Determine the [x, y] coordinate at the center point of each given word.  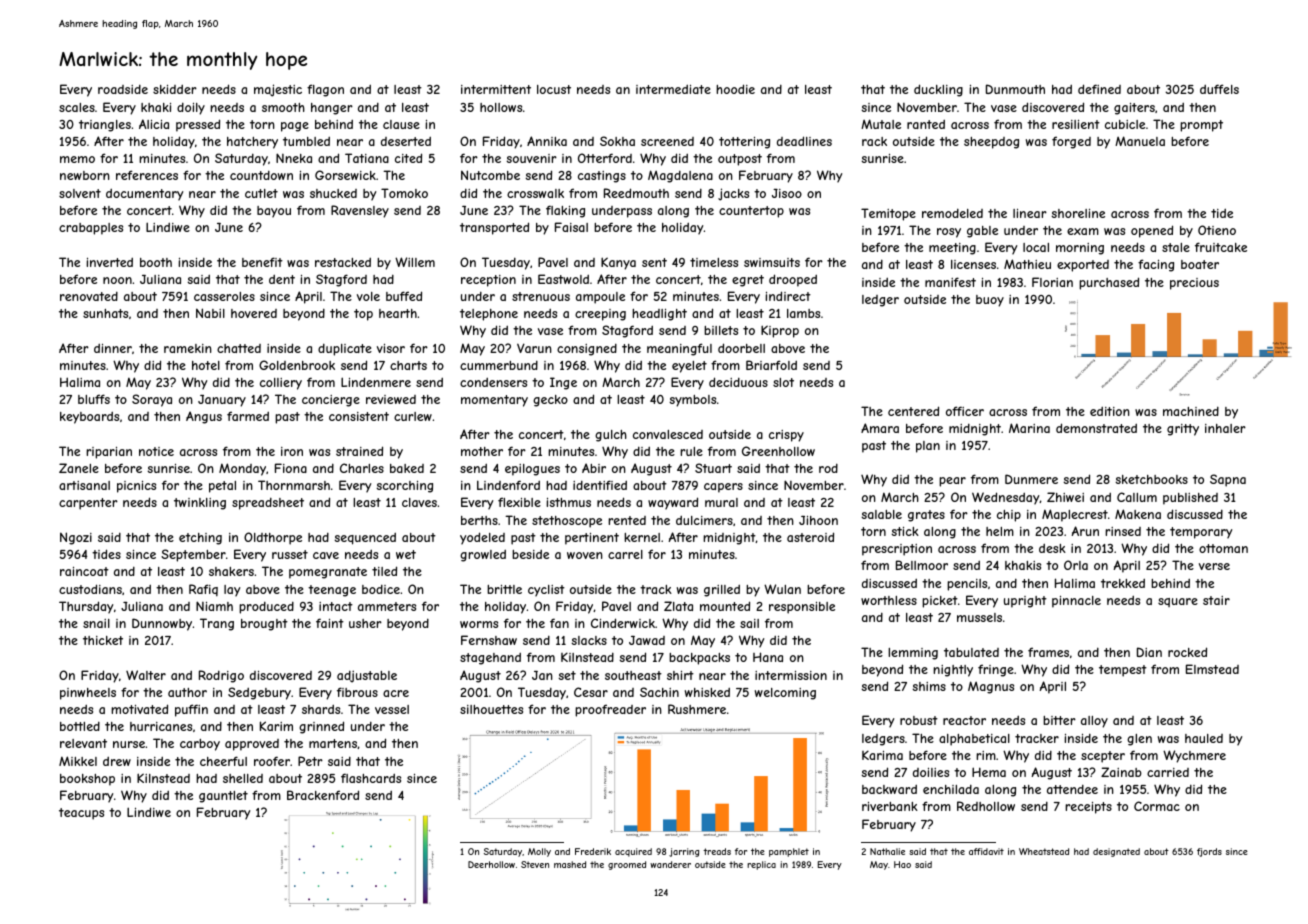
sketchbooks [1151, 479]
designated [1116, 852]
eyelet [689, 367]
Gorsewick [345, 175]
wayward [673, 503]
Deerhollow [491, 864]
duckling [938, 90]
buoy [990, 301]
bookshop [87, 780]
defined [1099, 89]
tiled [384, 571]
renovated [89, 296]
